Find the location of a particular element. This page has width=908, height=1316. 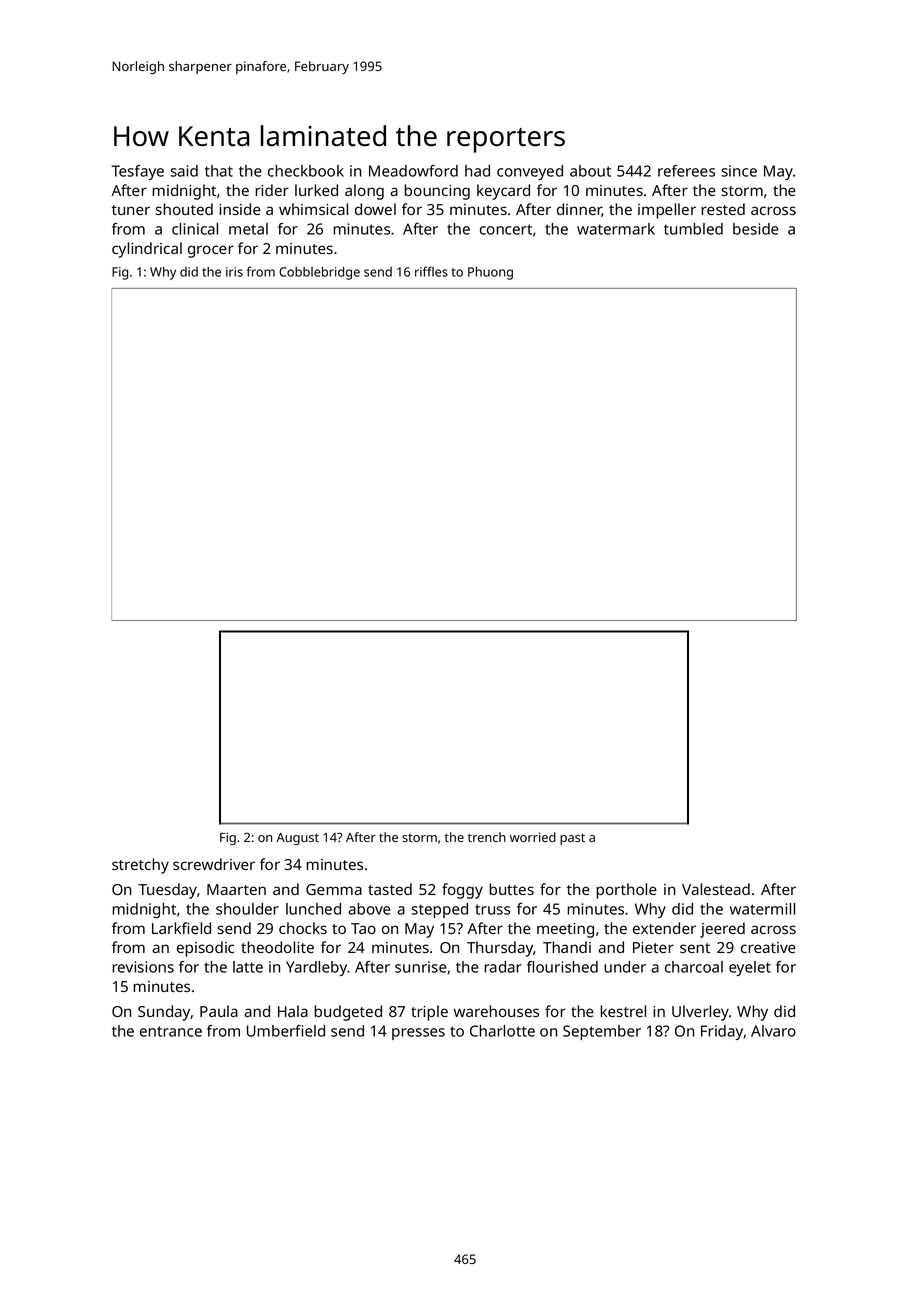

beside is located at coordinates (756, 229).
